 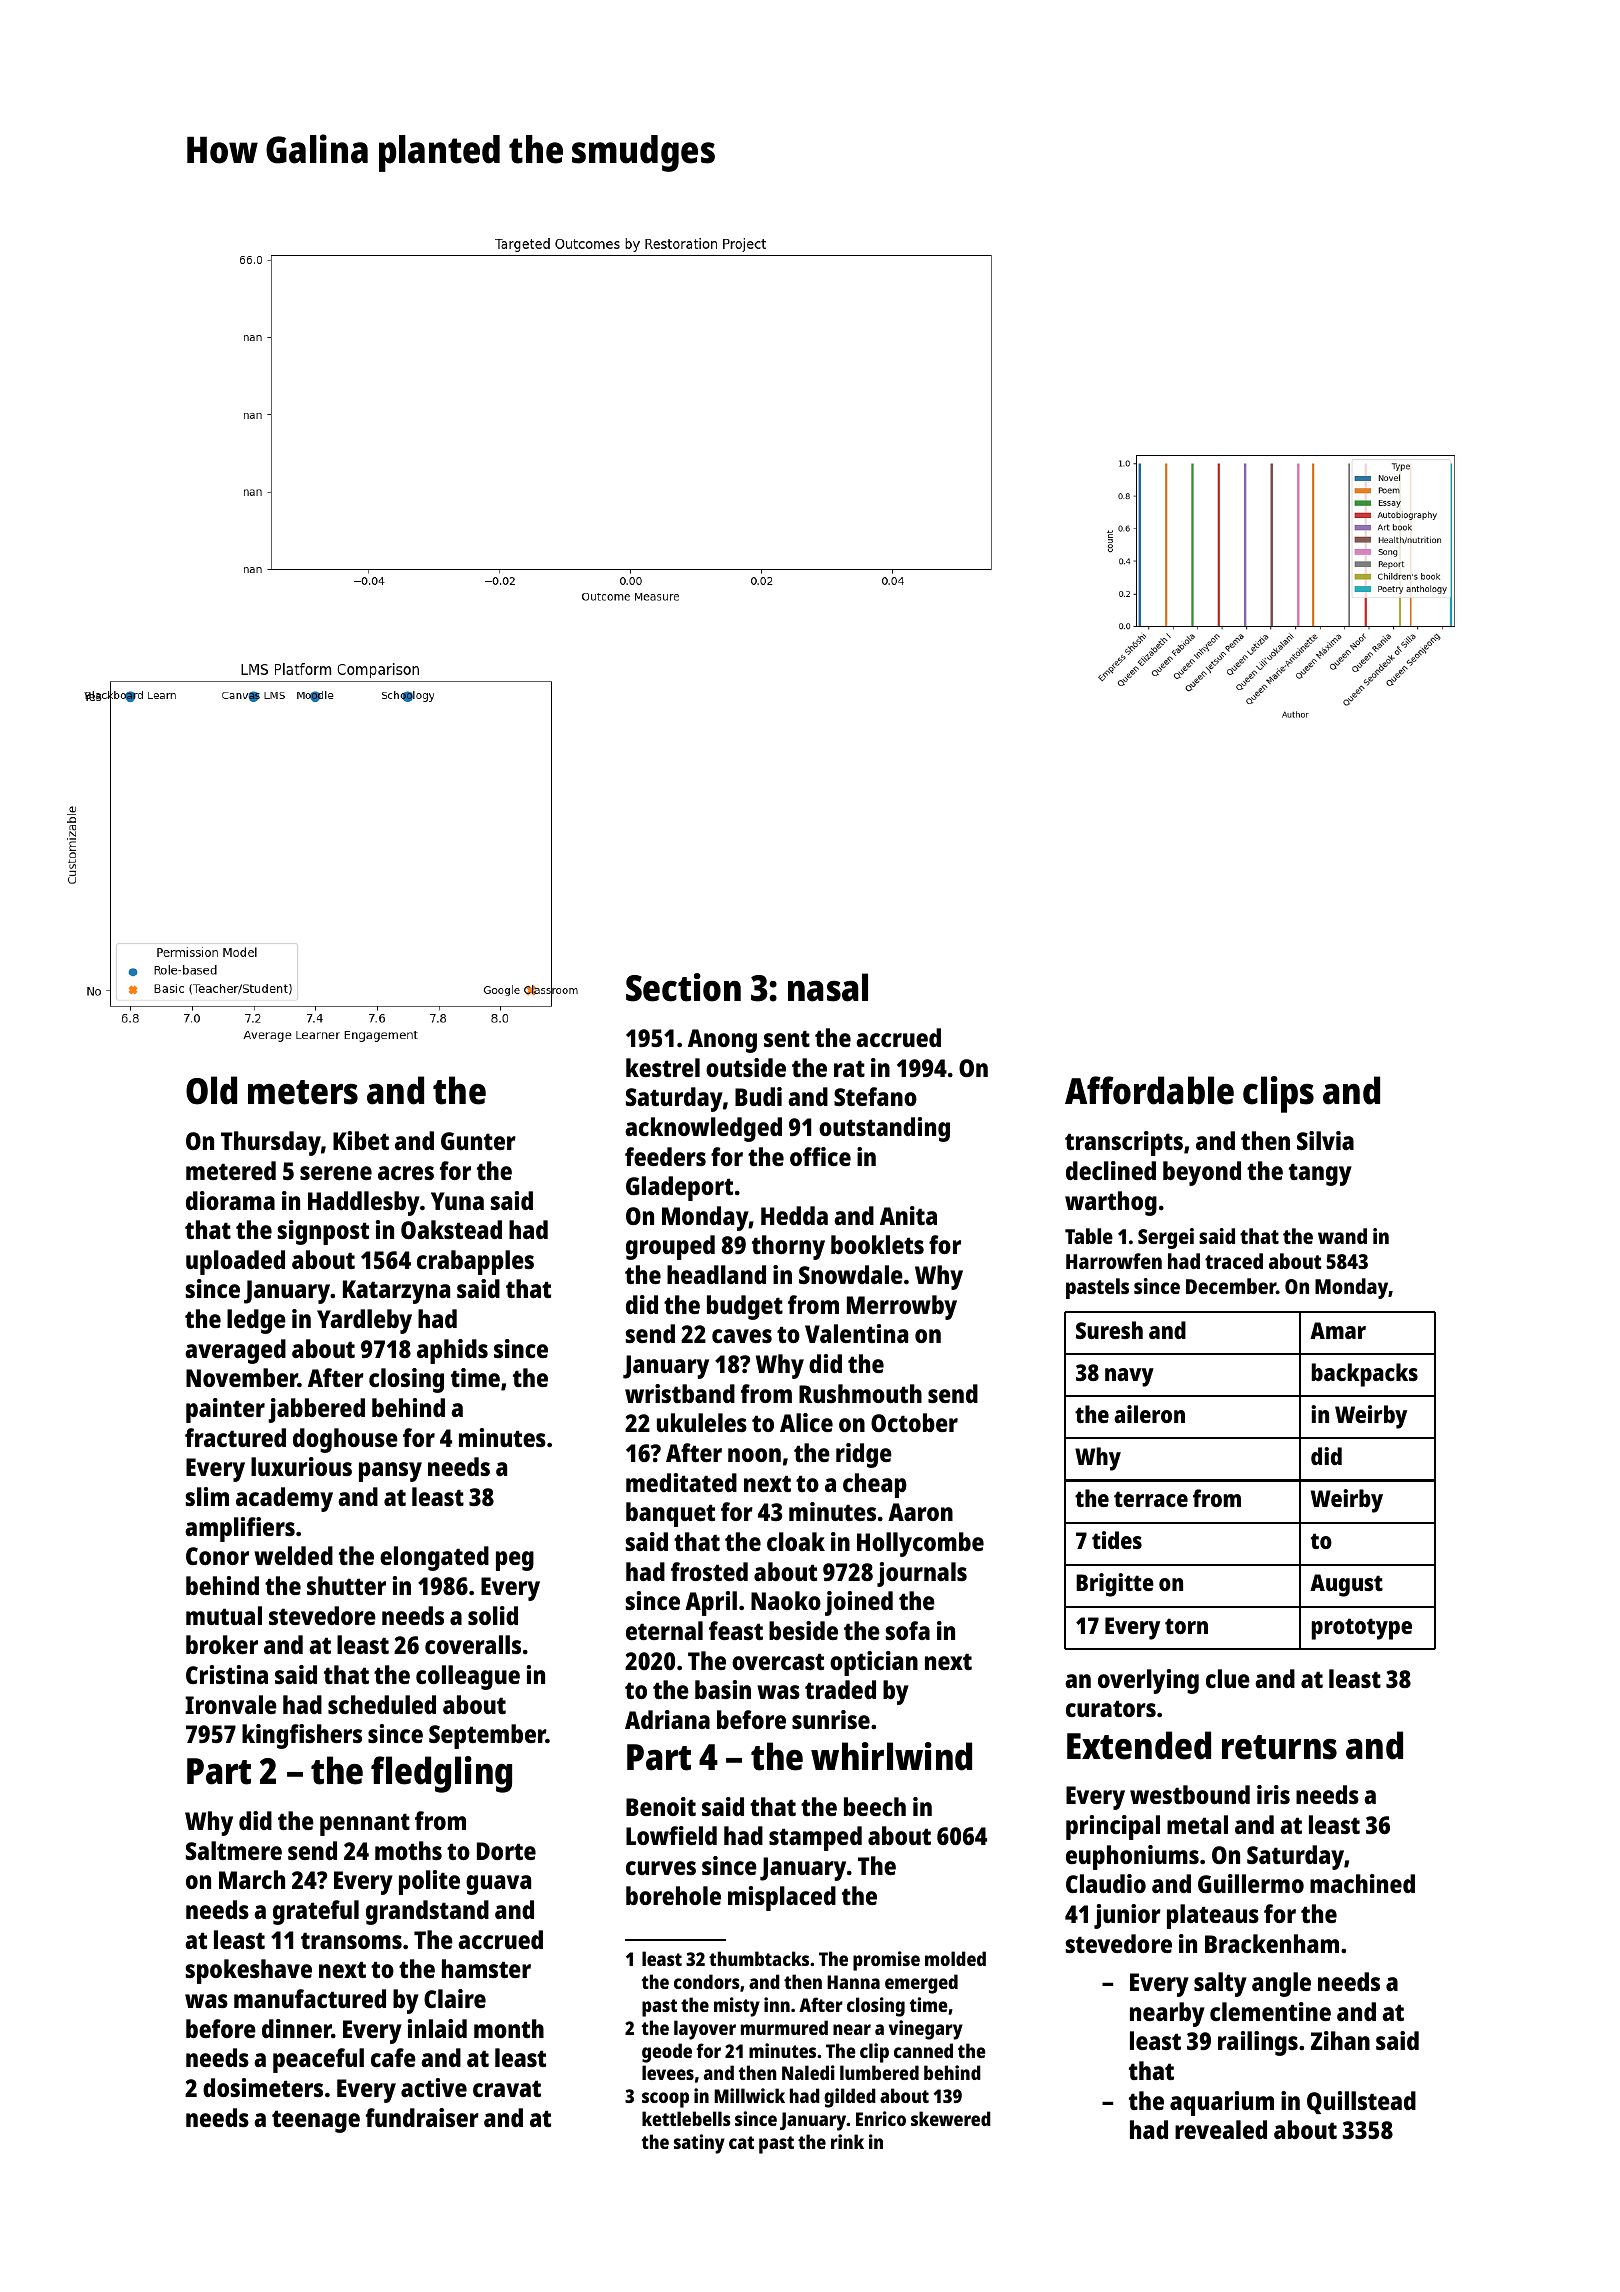 I want to click on skewered, so click(x=951, y=2118).
